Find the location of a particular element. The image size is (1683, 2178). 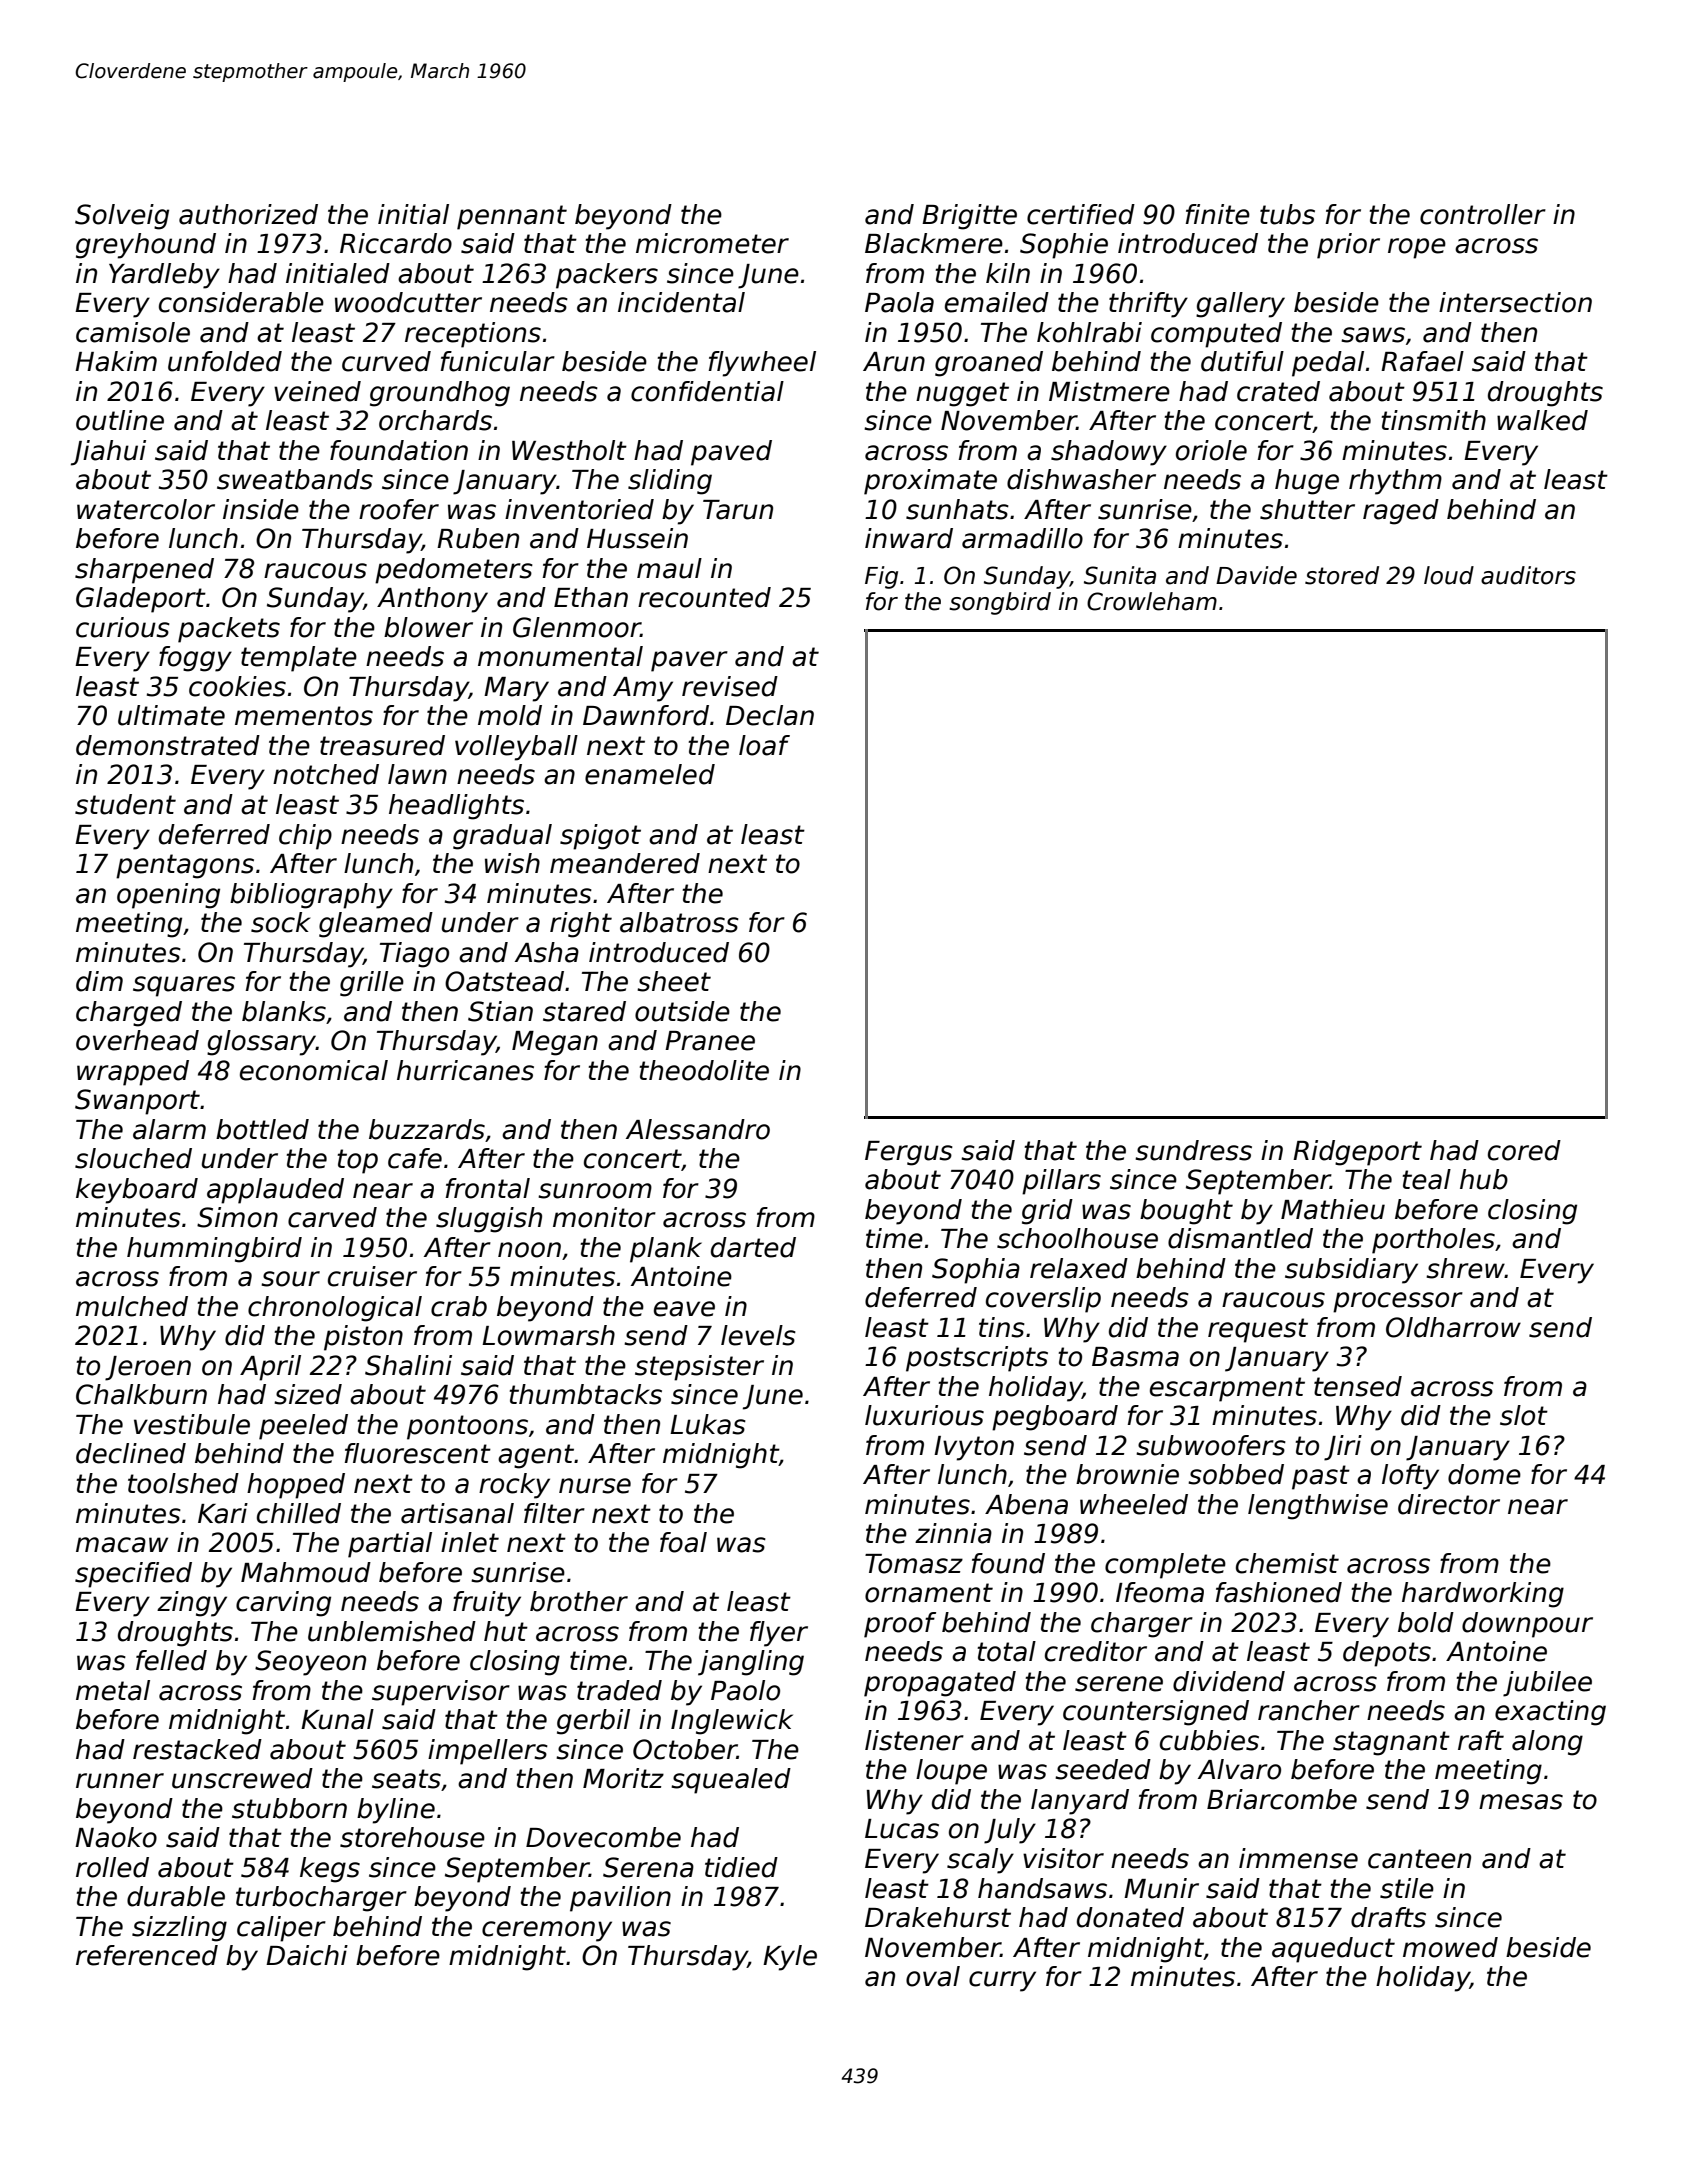

dim is located at coordinates (99, 981).
